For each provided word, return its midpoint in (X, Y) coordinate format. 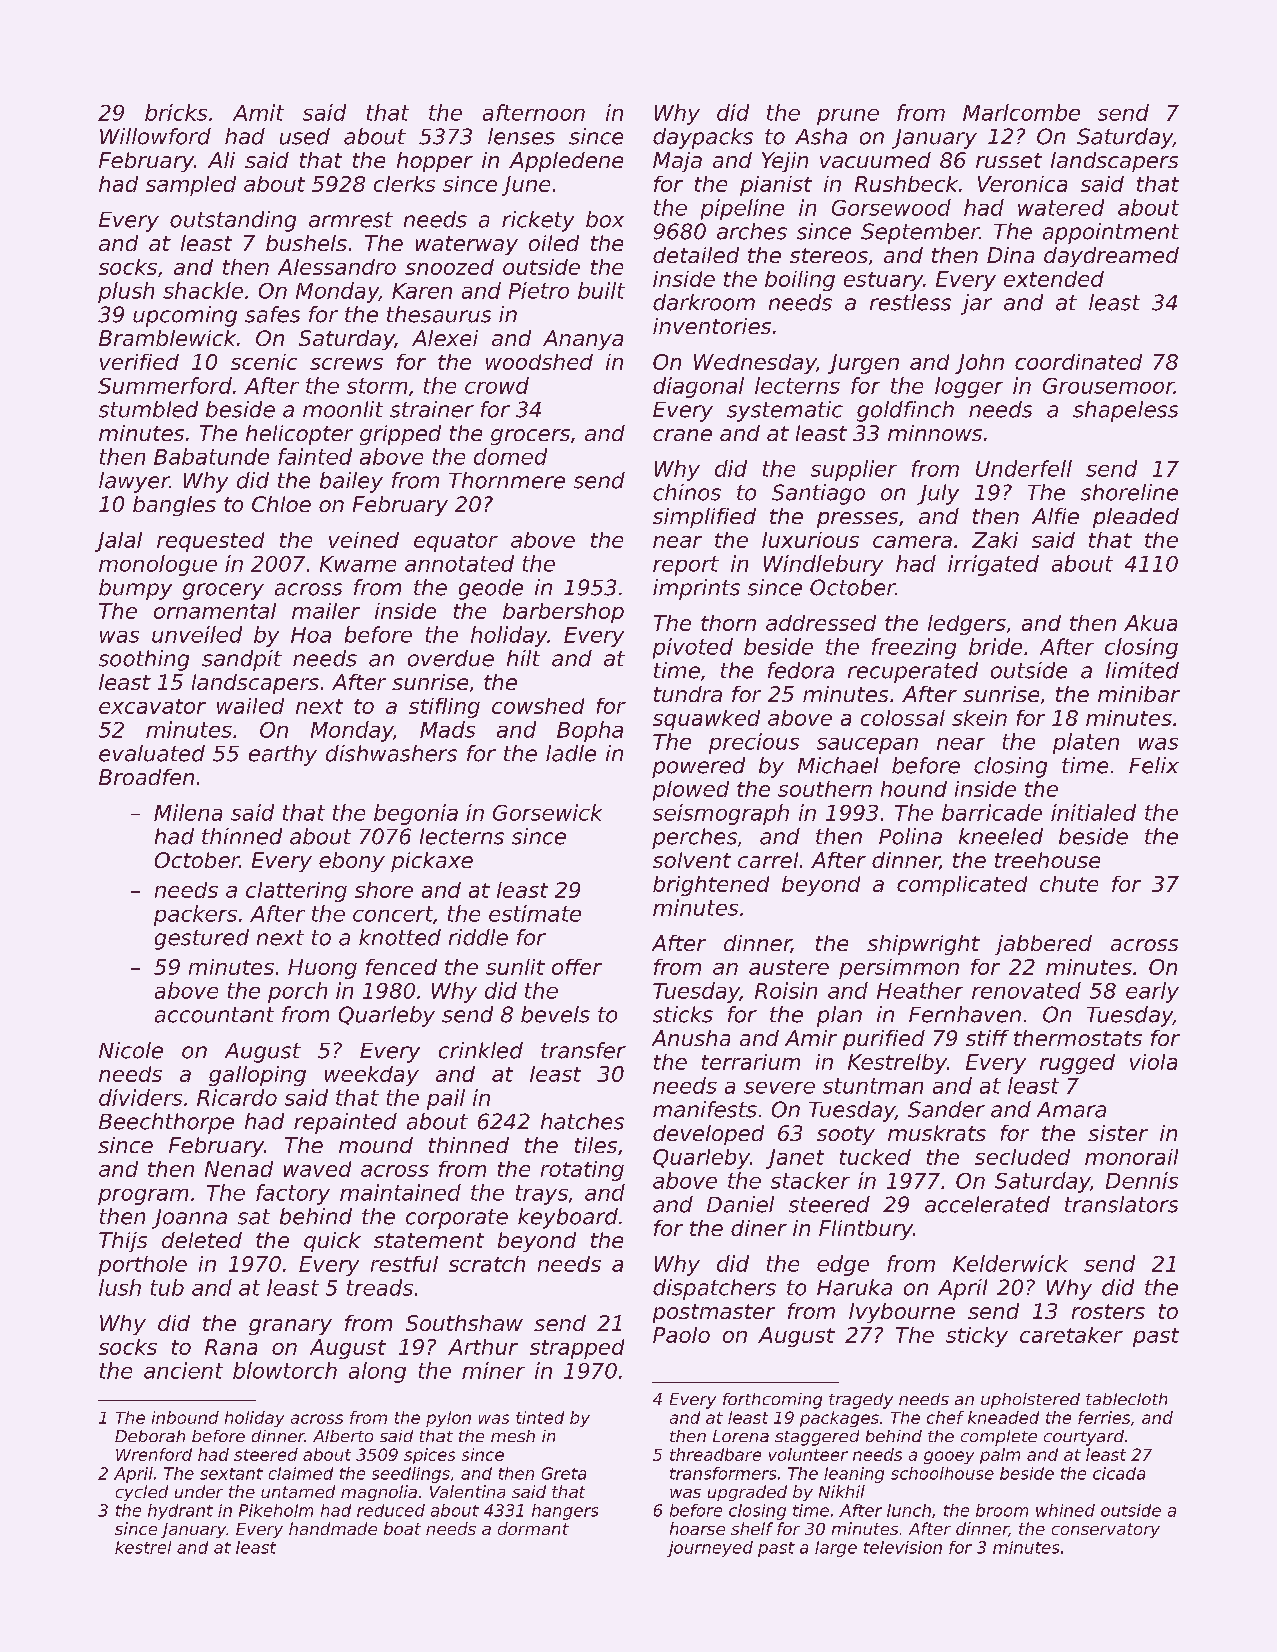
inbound (185, 1417)
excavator (152, 706)
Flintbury (866, 1230)
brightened (711, 886)
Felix (1154, 765)
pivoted (693, 648)
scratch (487, 1264)
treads (380, 1287)
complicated (962, 886)
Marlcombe (1021, 112)
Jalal (118, 542)
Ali (221, 160)
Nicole (131, 1050)
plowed (691, 791)
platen (1086, 743)
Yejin (785, 162)
